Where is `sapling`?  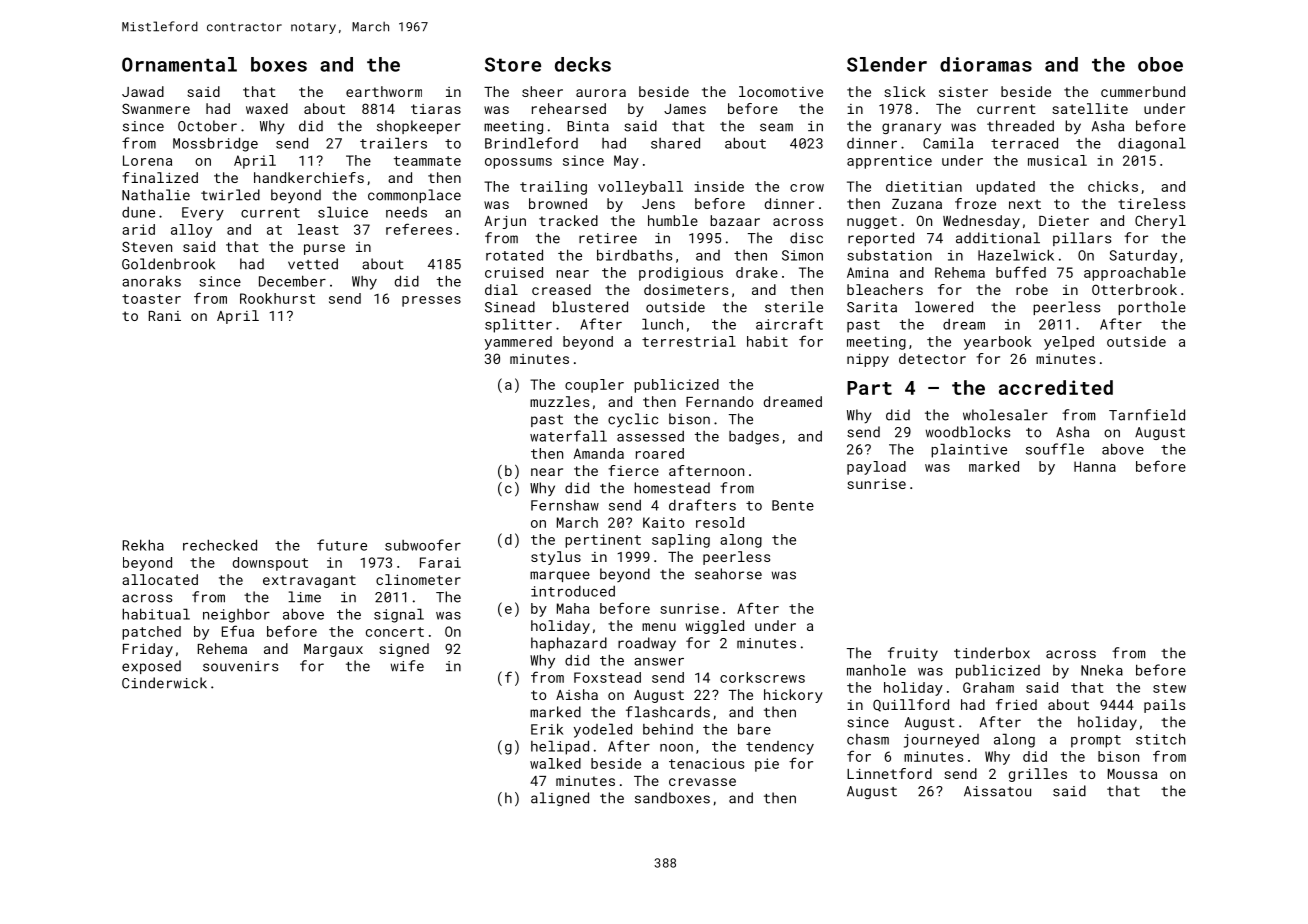
sapling is located at coordinates (681, 541).
